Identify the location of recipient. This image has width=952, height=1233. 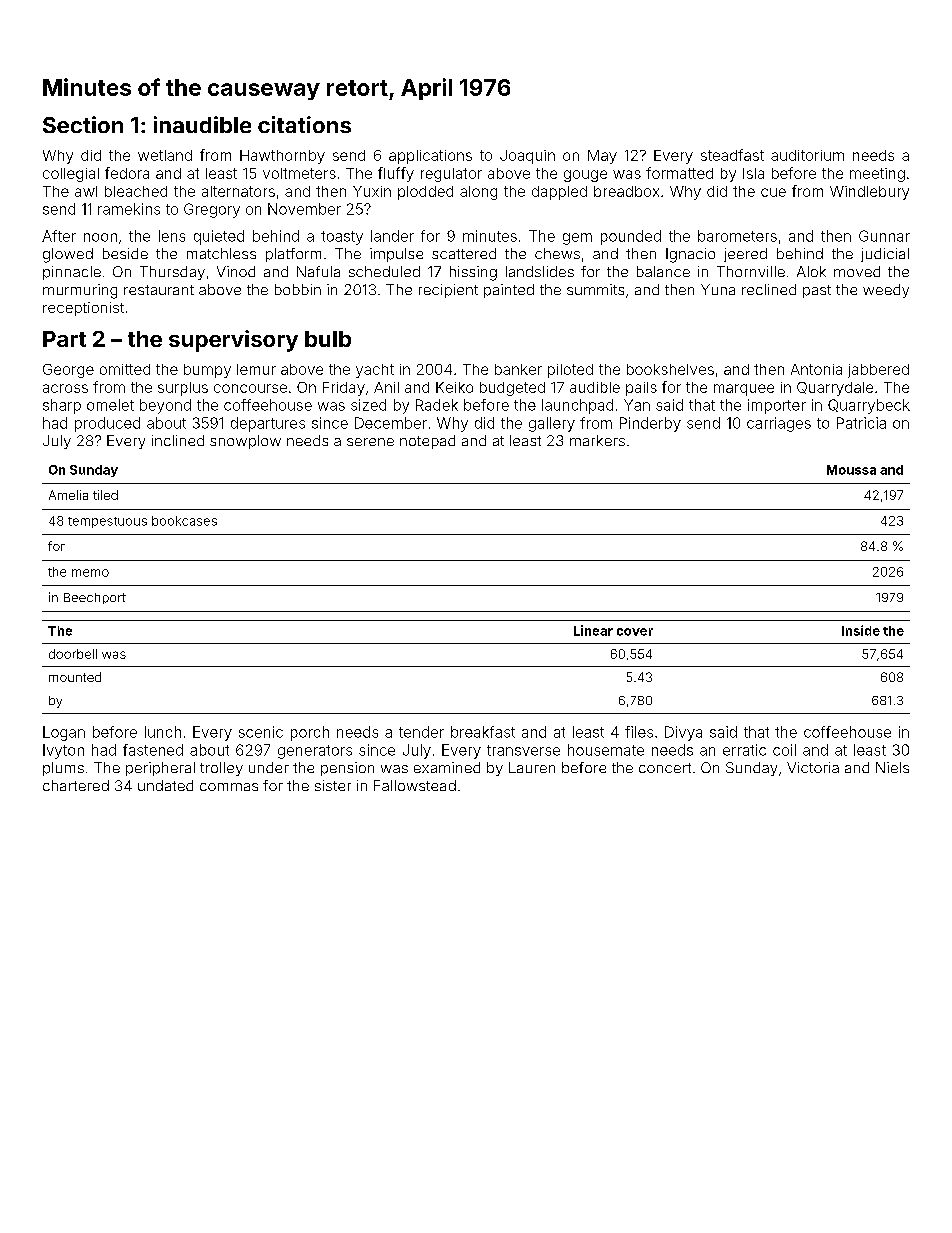
(448, 291).
